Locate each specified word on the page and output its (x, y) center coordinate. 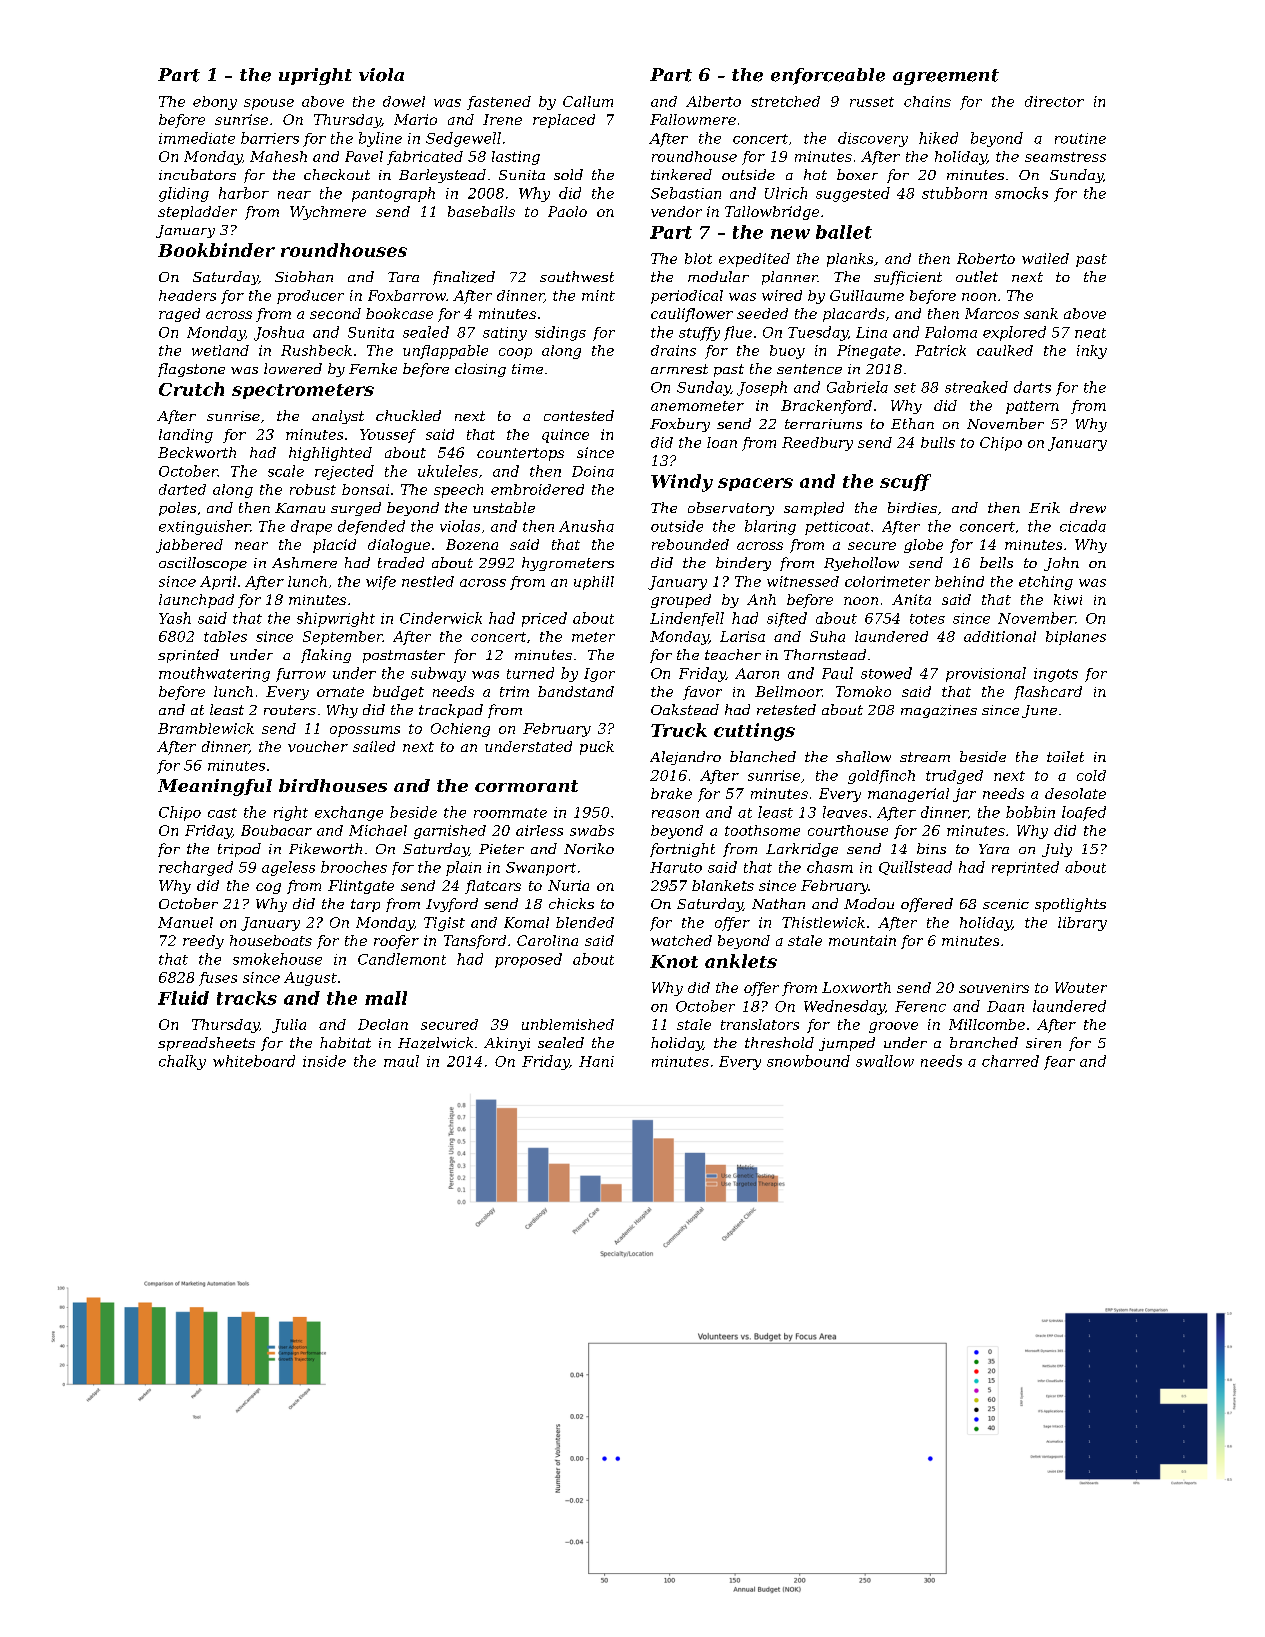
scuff (905, 482)
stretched (785, 101)
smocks (1021, 193)
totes (927, 619)
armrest (679, 369)
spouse (269, 104)
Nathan (778, 903)
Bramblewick (206, 728)
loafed (1084, 813)
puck (597, 748)
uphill (594, 583)
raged (179, 315)
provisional (986, 674)
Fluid (183, 998)
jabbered (189, 546)
